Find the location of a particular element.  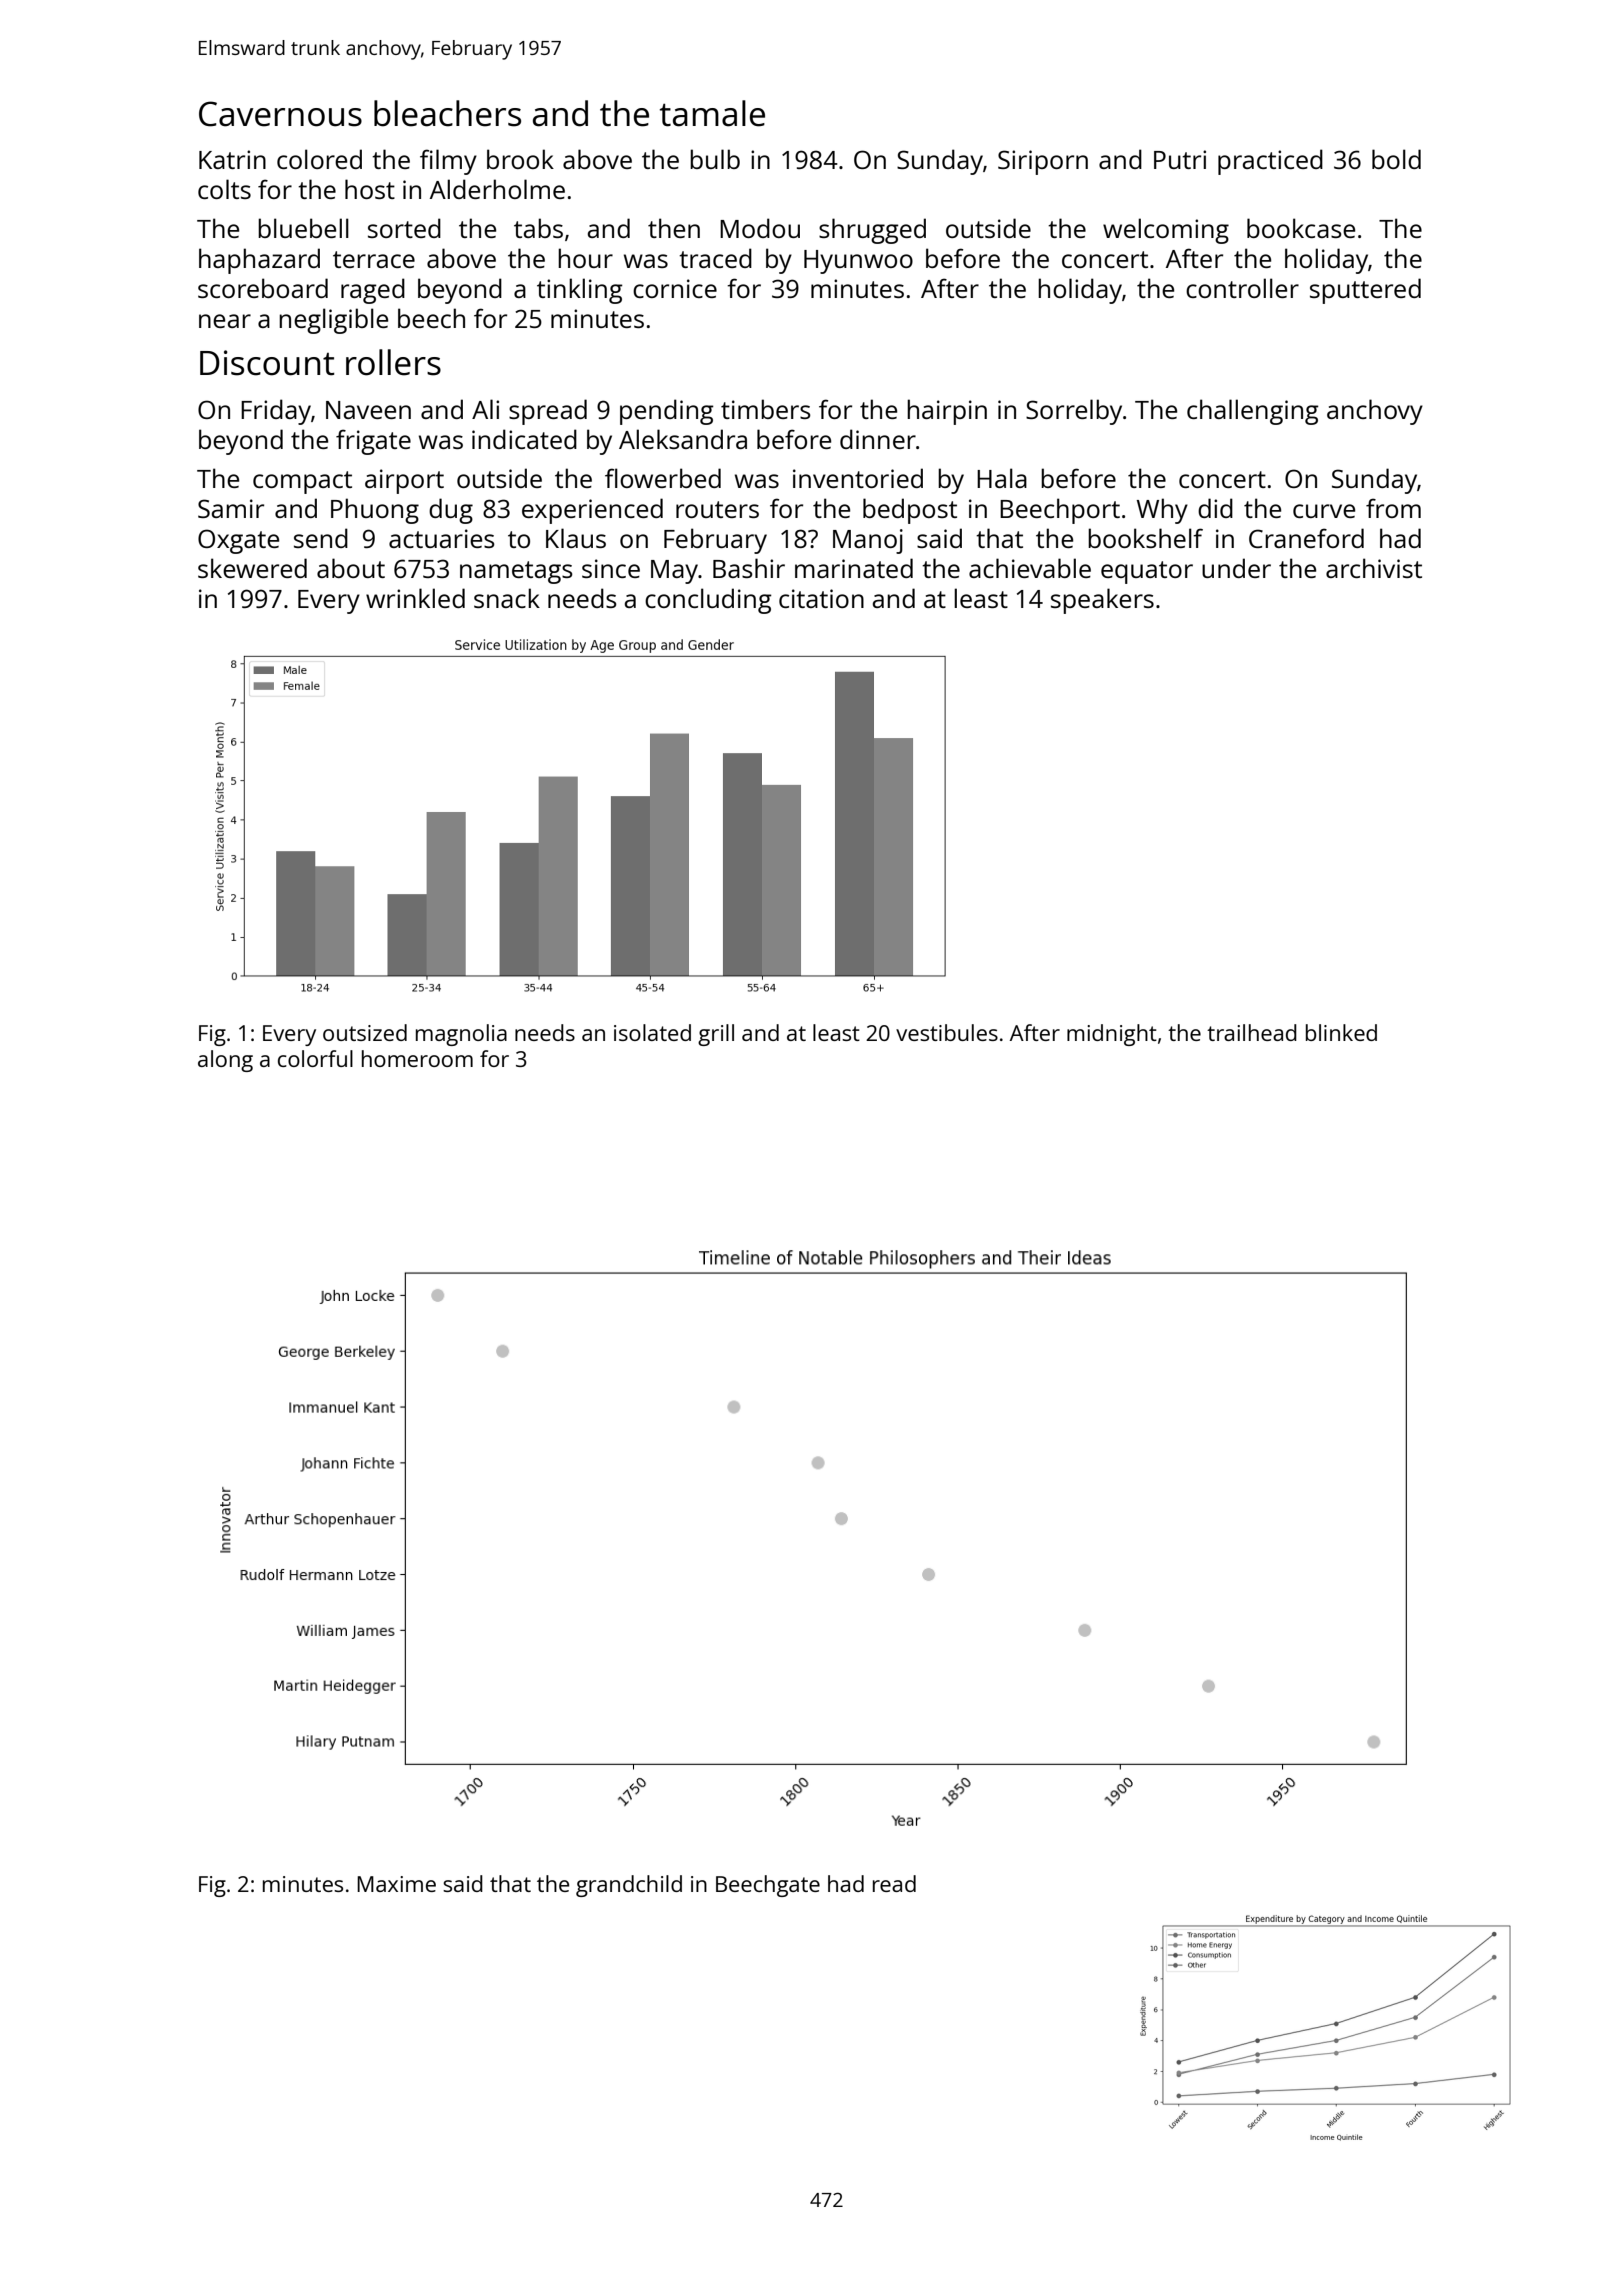

welcoming is located at coordinates (1166, 231).
